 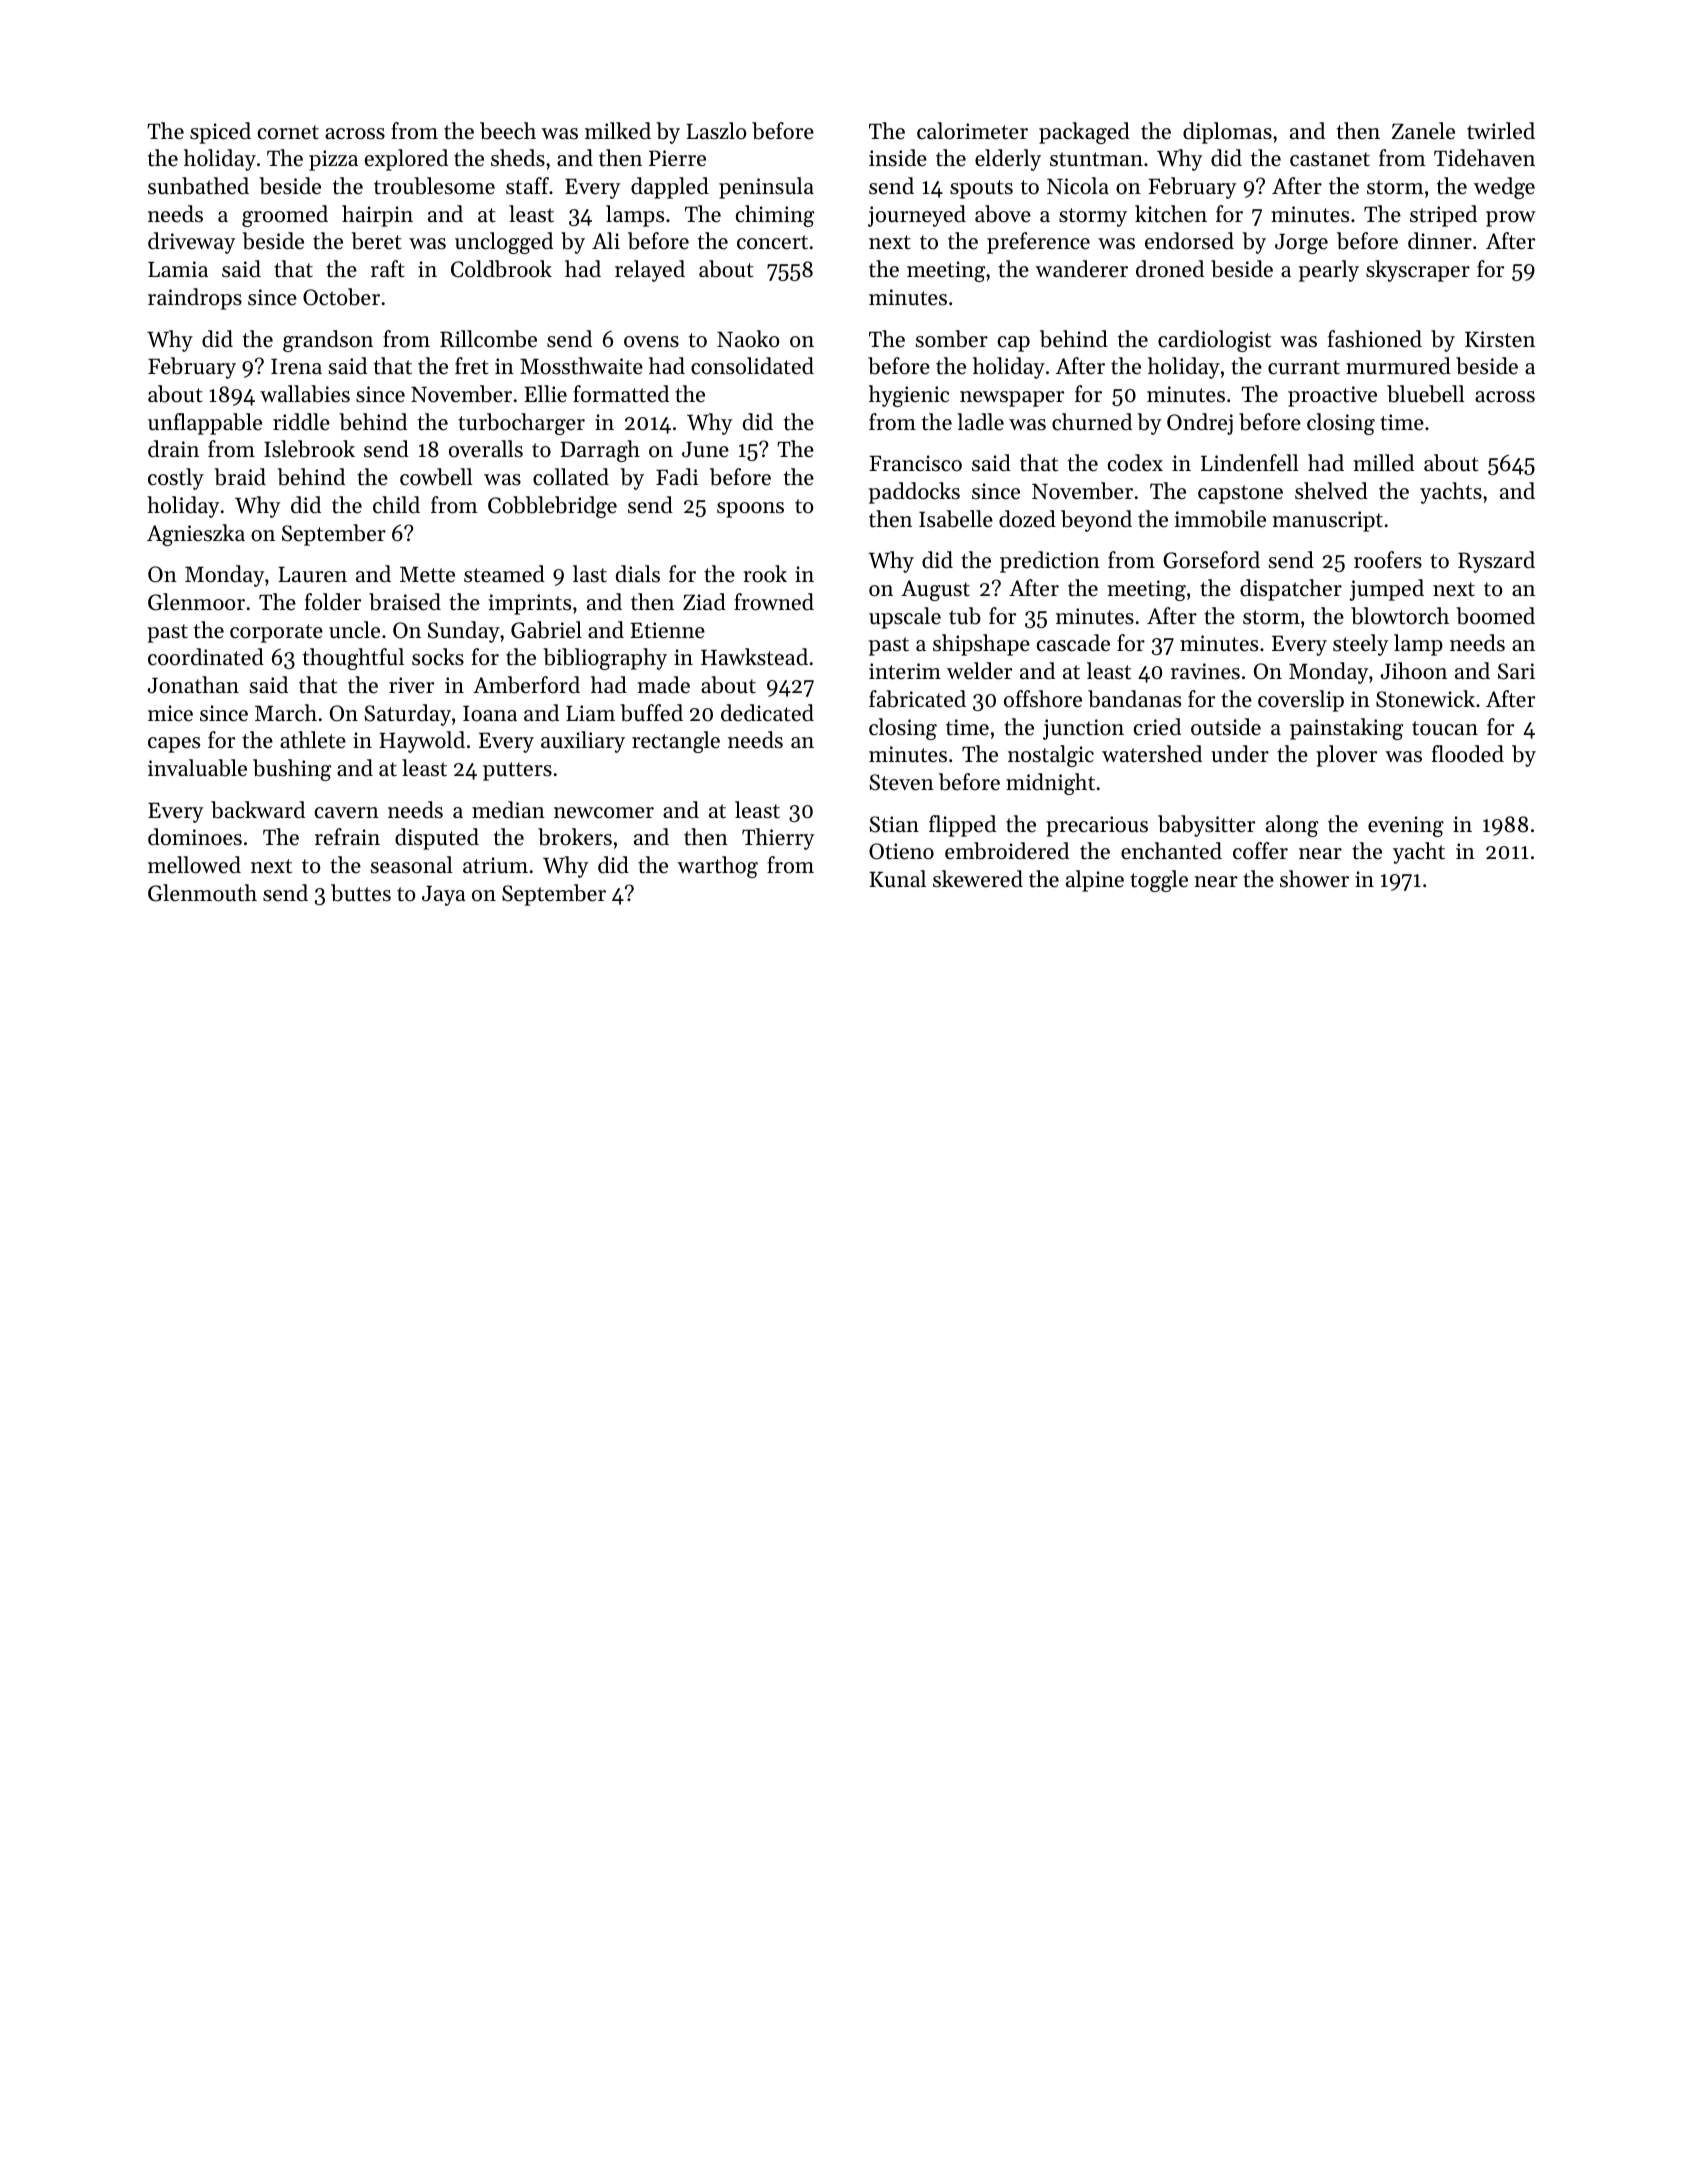 What do you see at coordinates (333, 160) in the document?
I see `pizza` at bounding box center [333, 160].
